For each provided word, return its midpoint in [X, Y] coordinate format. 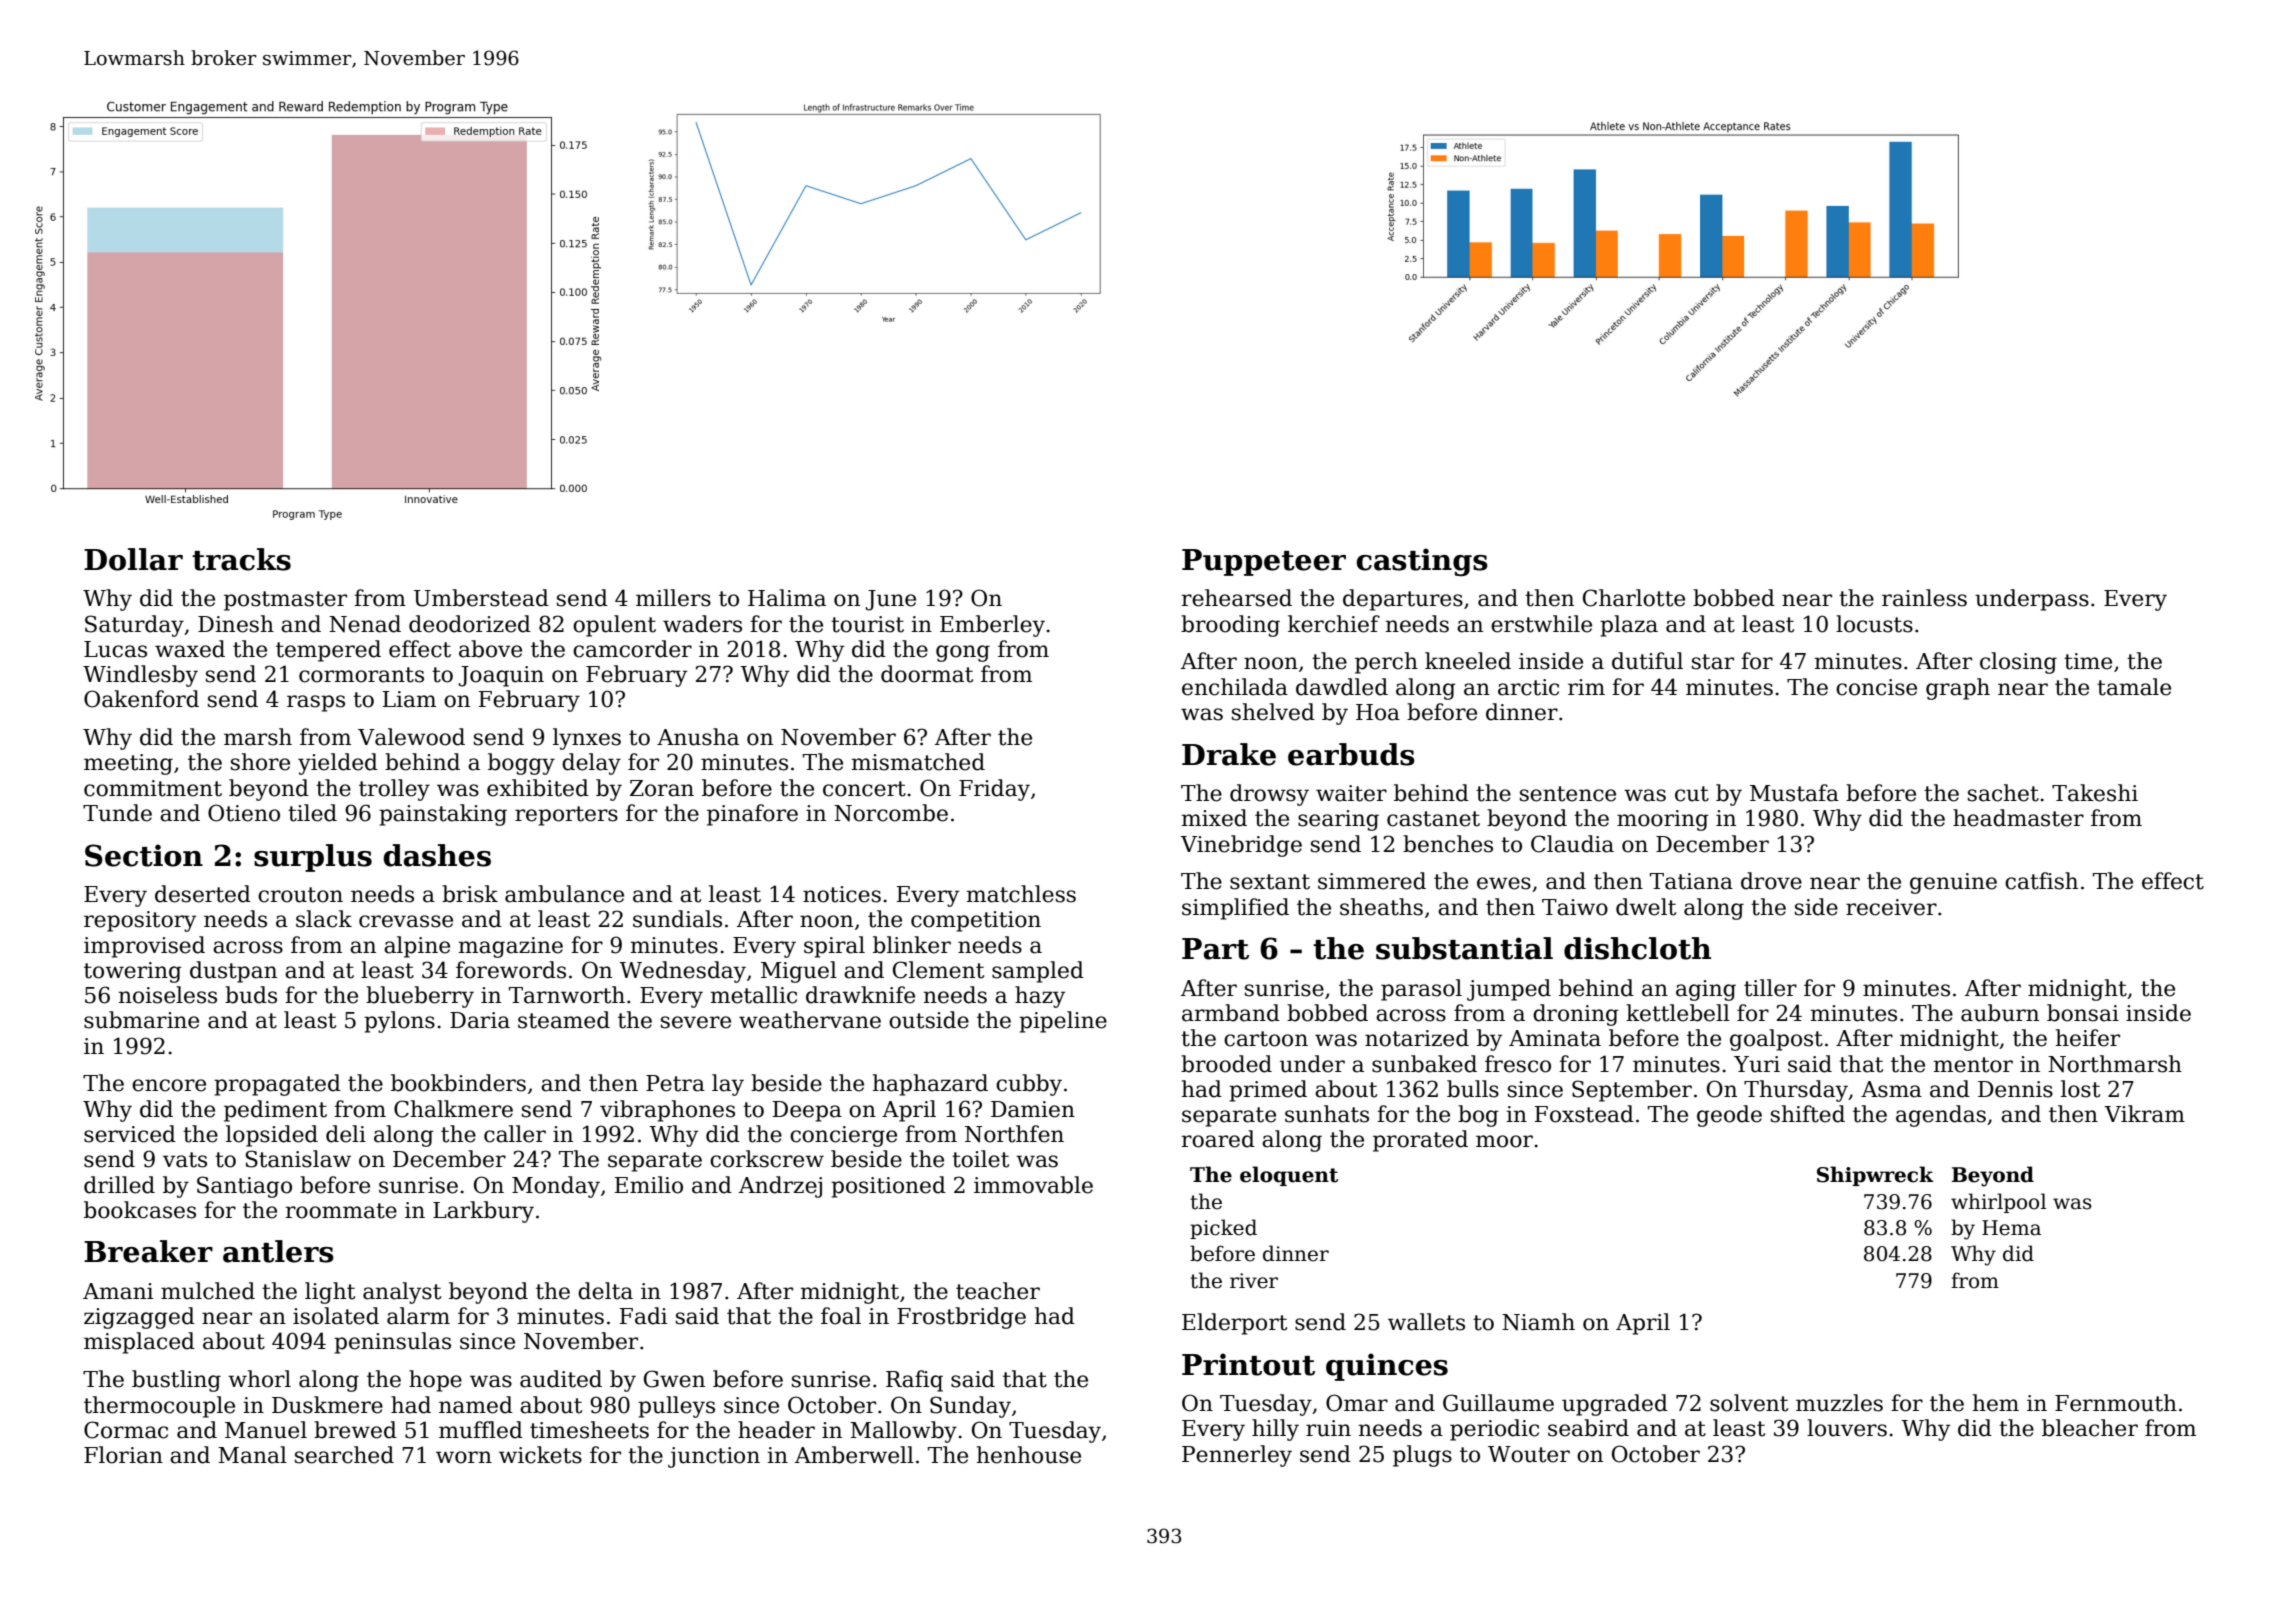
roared [1218, 1139]
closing [2018, 663]
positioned [888, 1187]
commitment [153, 788]
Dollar [133, 559]
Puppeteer [1264, 562]
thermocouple [159, 1407]
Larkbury [483, 1212]
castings [1422, 562]
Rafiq [914, 1381]
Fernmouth [2116, 1403]
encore [169, 1085]
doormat [927, 674]
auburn [2000, 1013]
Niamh [1538, 1322]
